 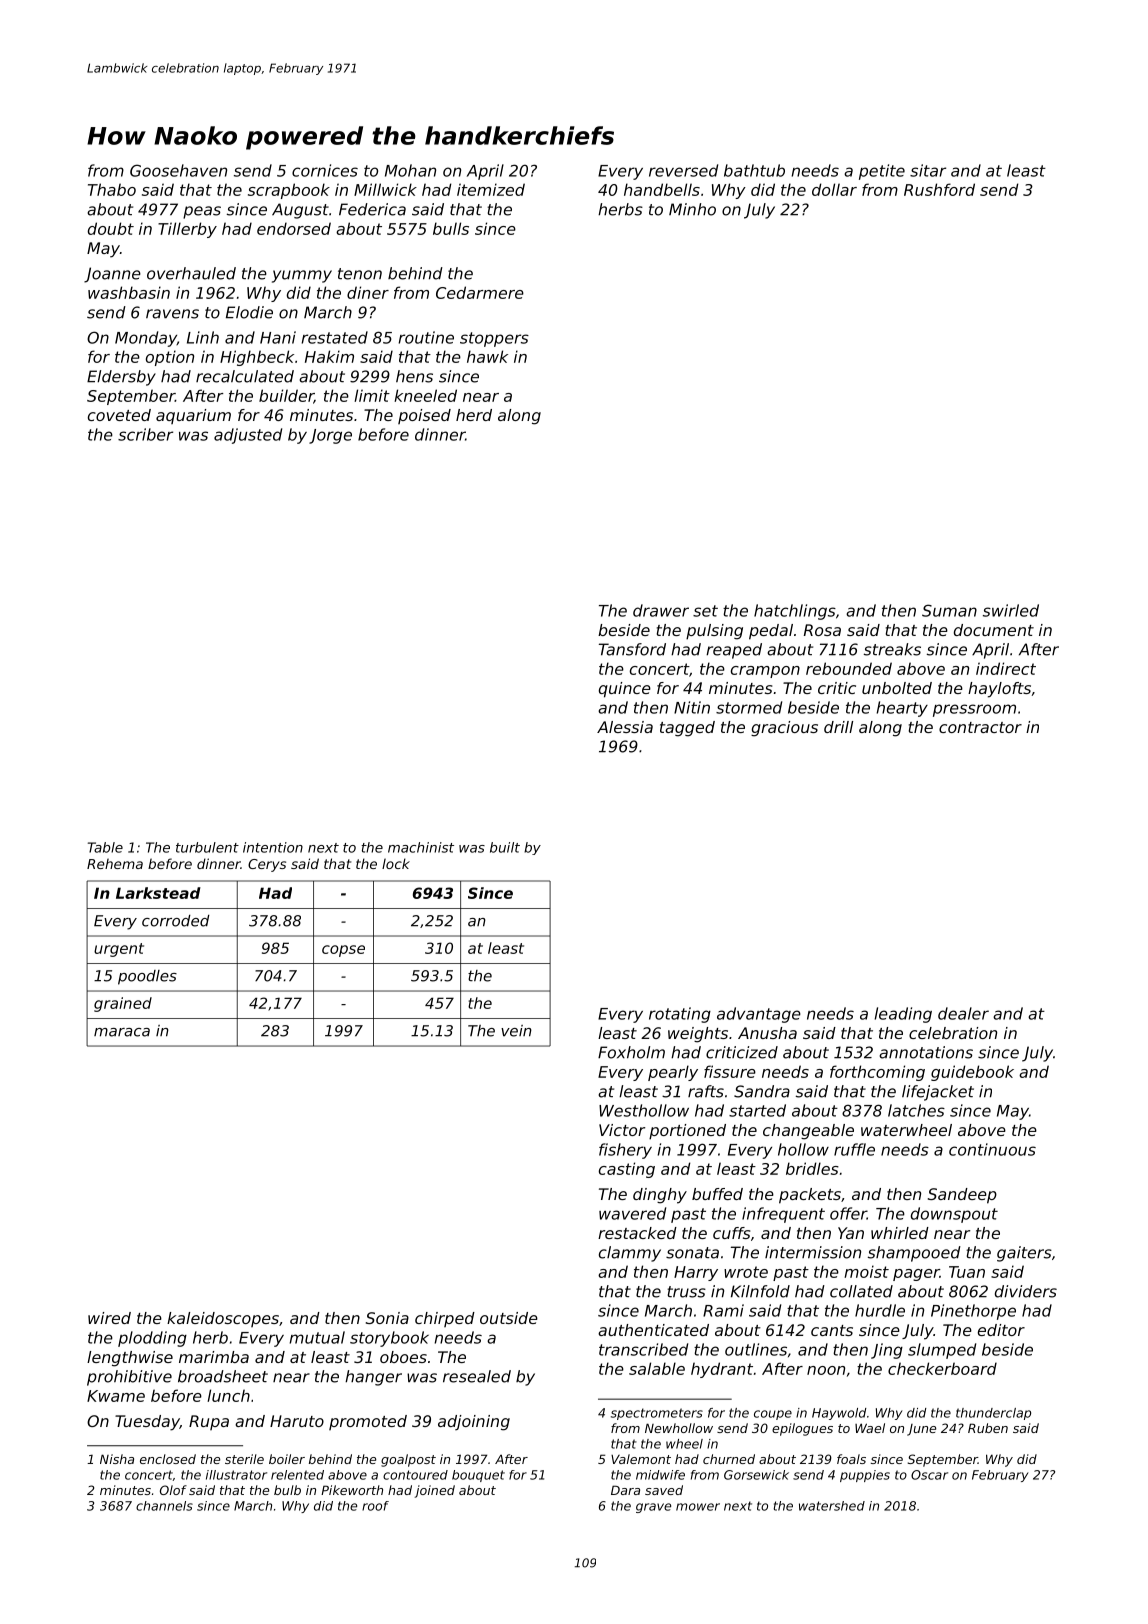 What do you see at coordinates (480, 292) in the image?
I see `Cedarmere` at bounding box center [480, 292].
